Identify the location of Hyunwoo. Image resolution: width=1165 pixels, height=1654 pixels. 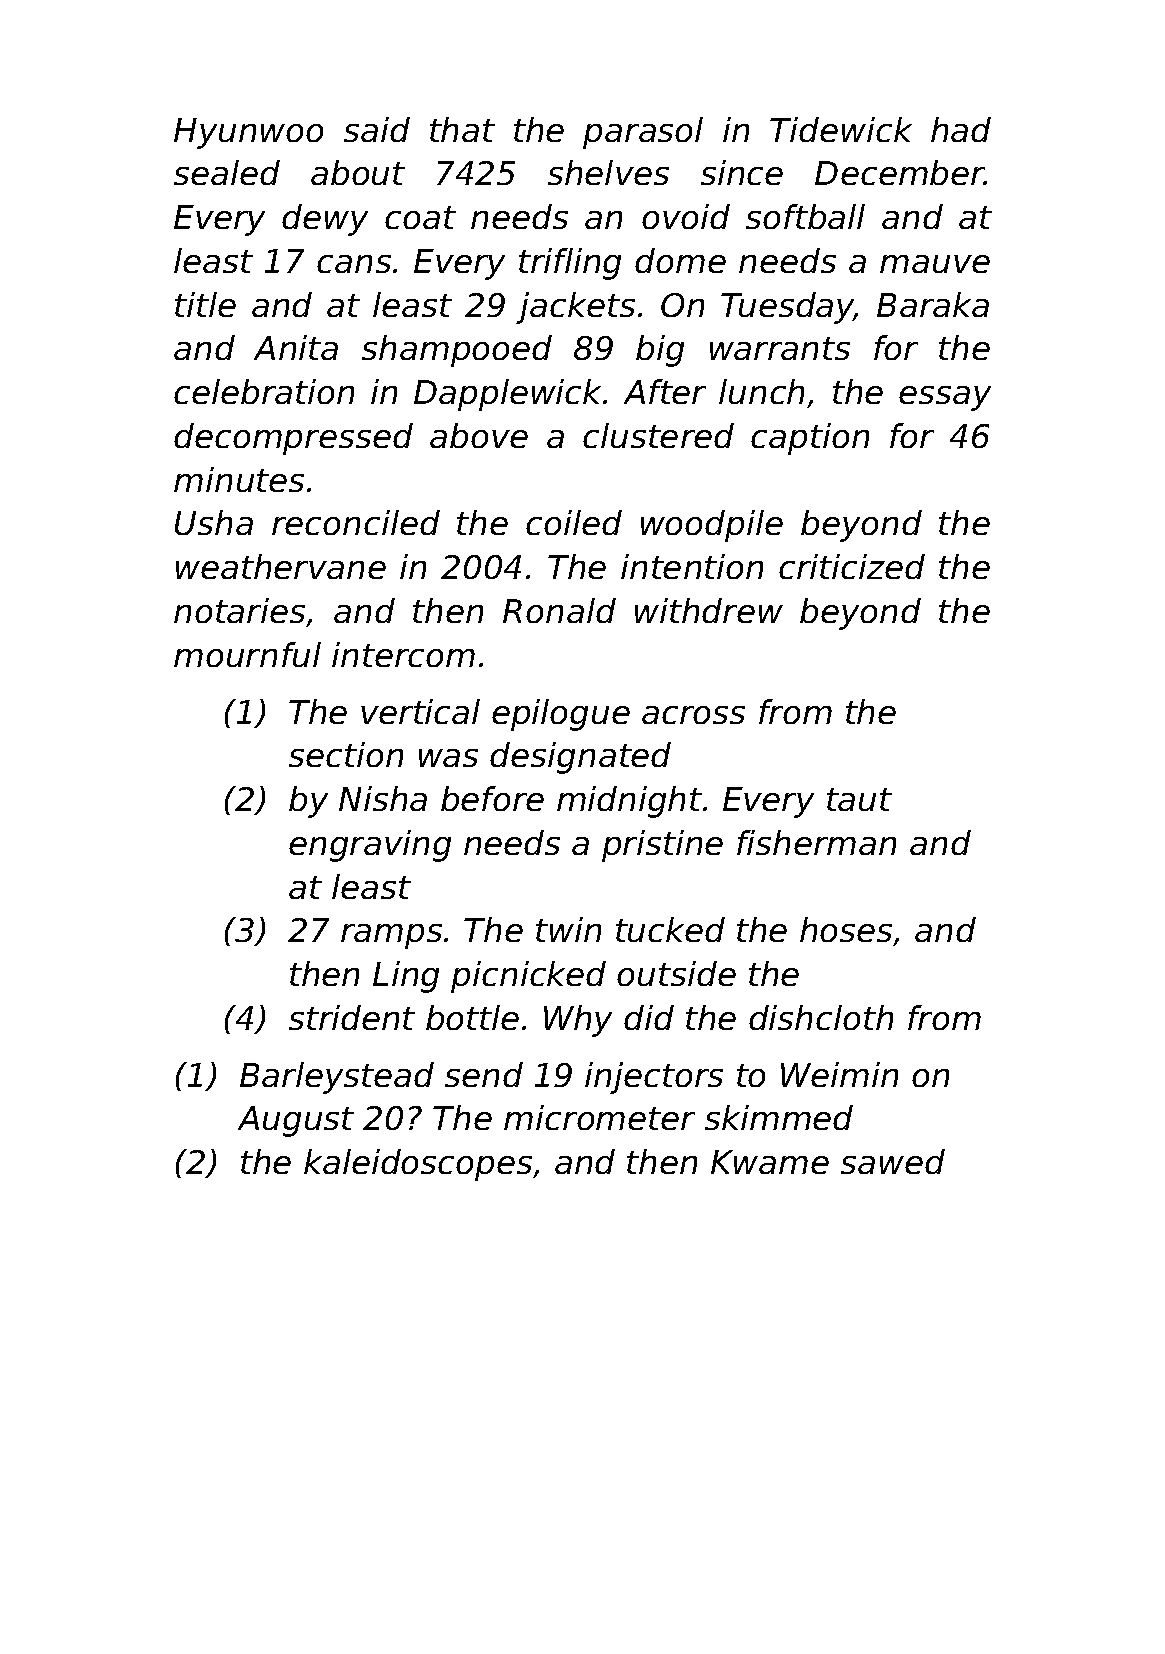
(248, 133).
